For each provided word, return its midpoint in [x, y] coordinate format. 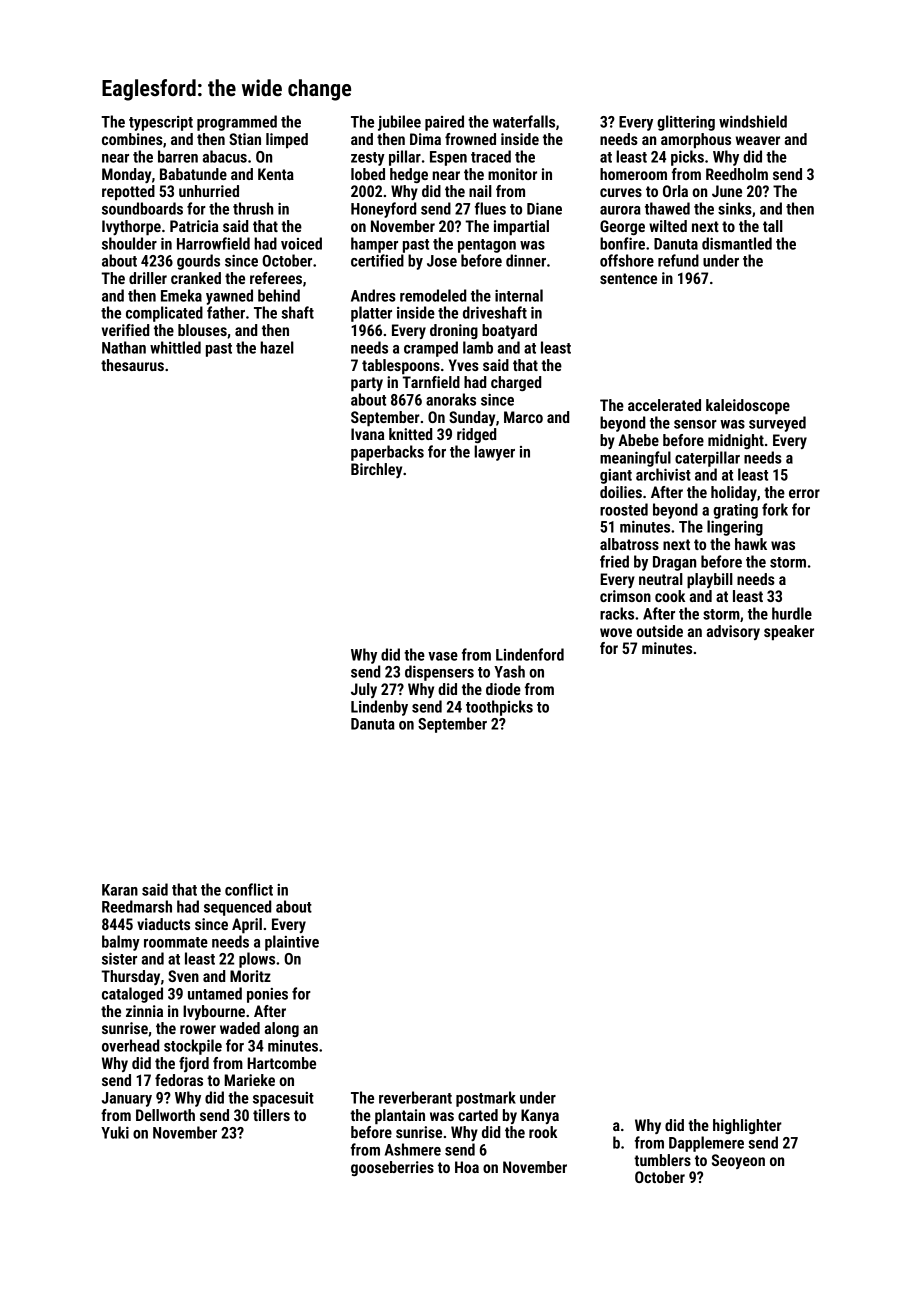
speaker [789, 633]
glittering [686, 123]
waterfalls [524, 121]
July [364, 690]
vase [443, 656]
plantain [400, 1117]
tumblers [662, 1160]
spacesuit [283, 1099]
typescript [161, 123]
